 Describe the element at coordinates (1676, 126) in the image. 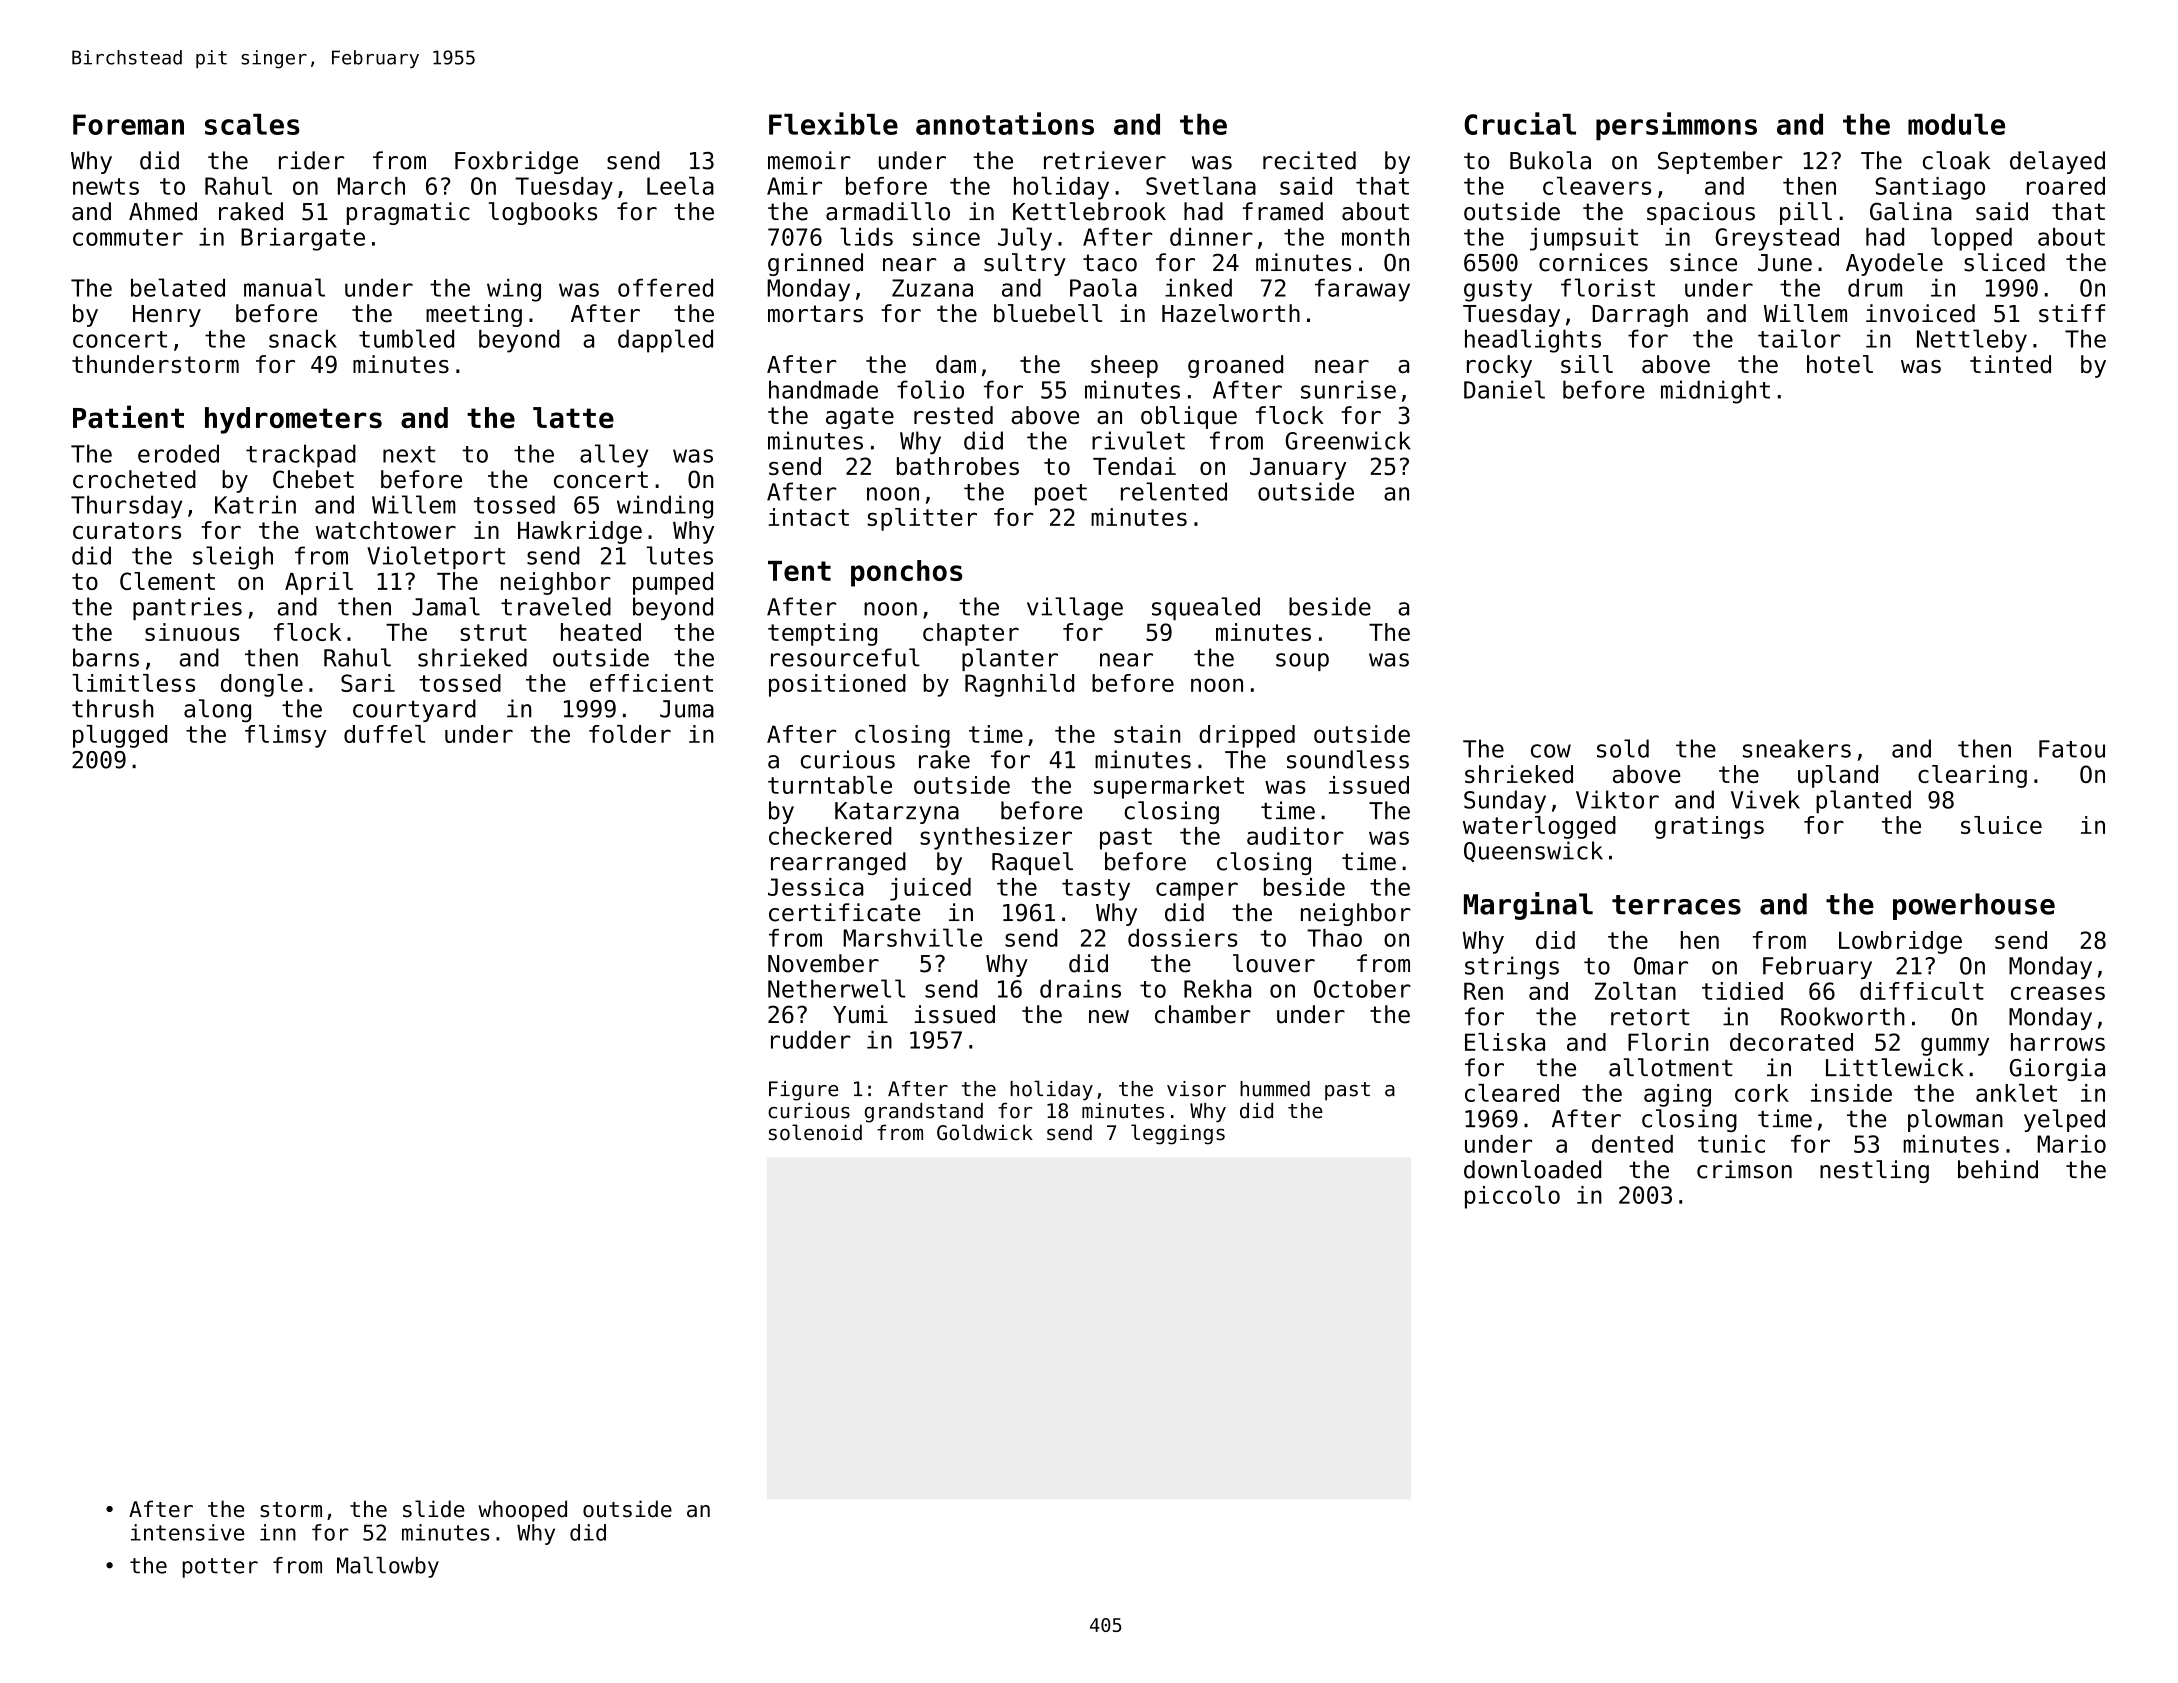

I see `persimmons` at that location.
